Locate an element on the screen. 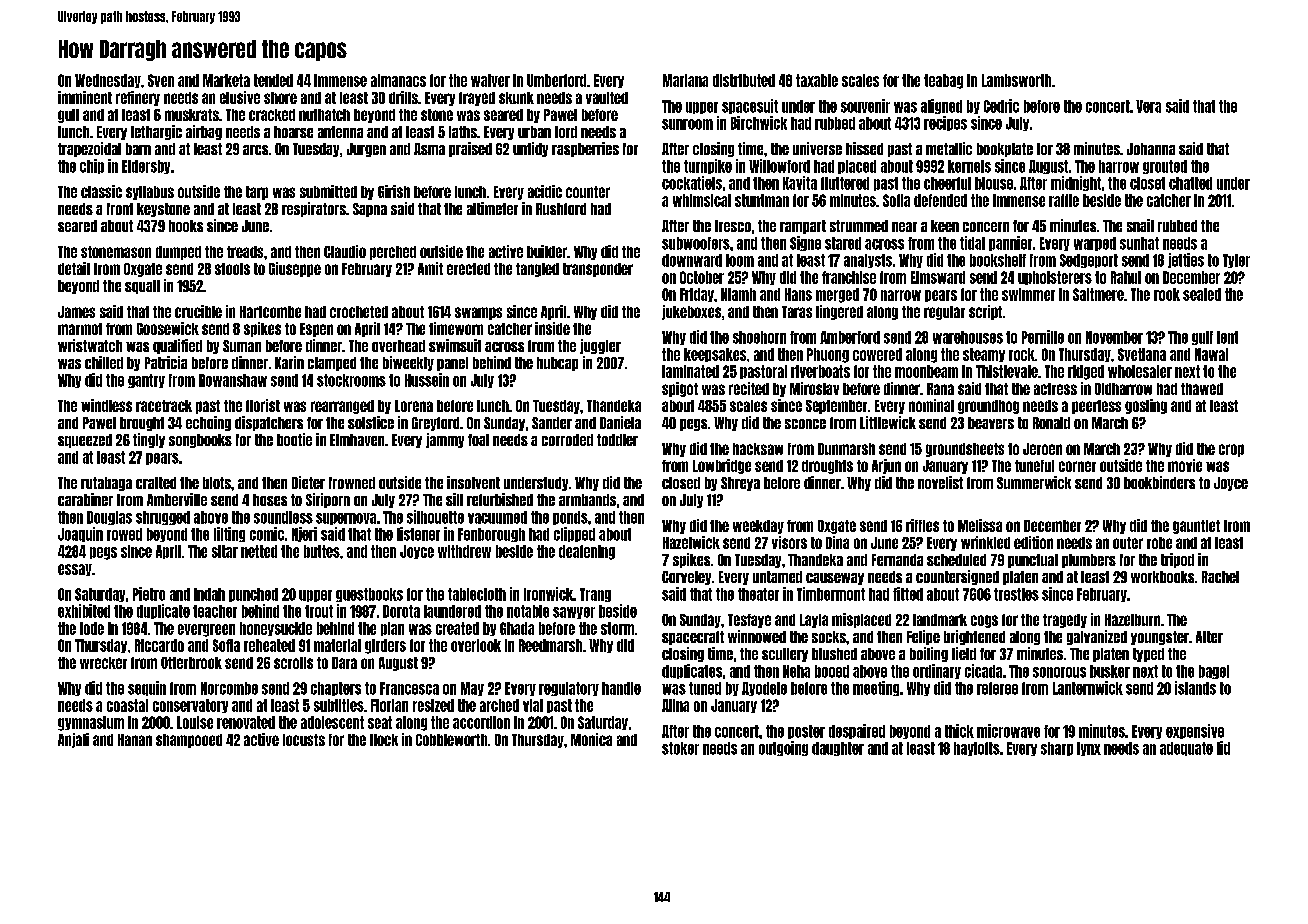 The height and width of the screenshot is (924, 1308). waiver is located at coordinates (490, 80).
